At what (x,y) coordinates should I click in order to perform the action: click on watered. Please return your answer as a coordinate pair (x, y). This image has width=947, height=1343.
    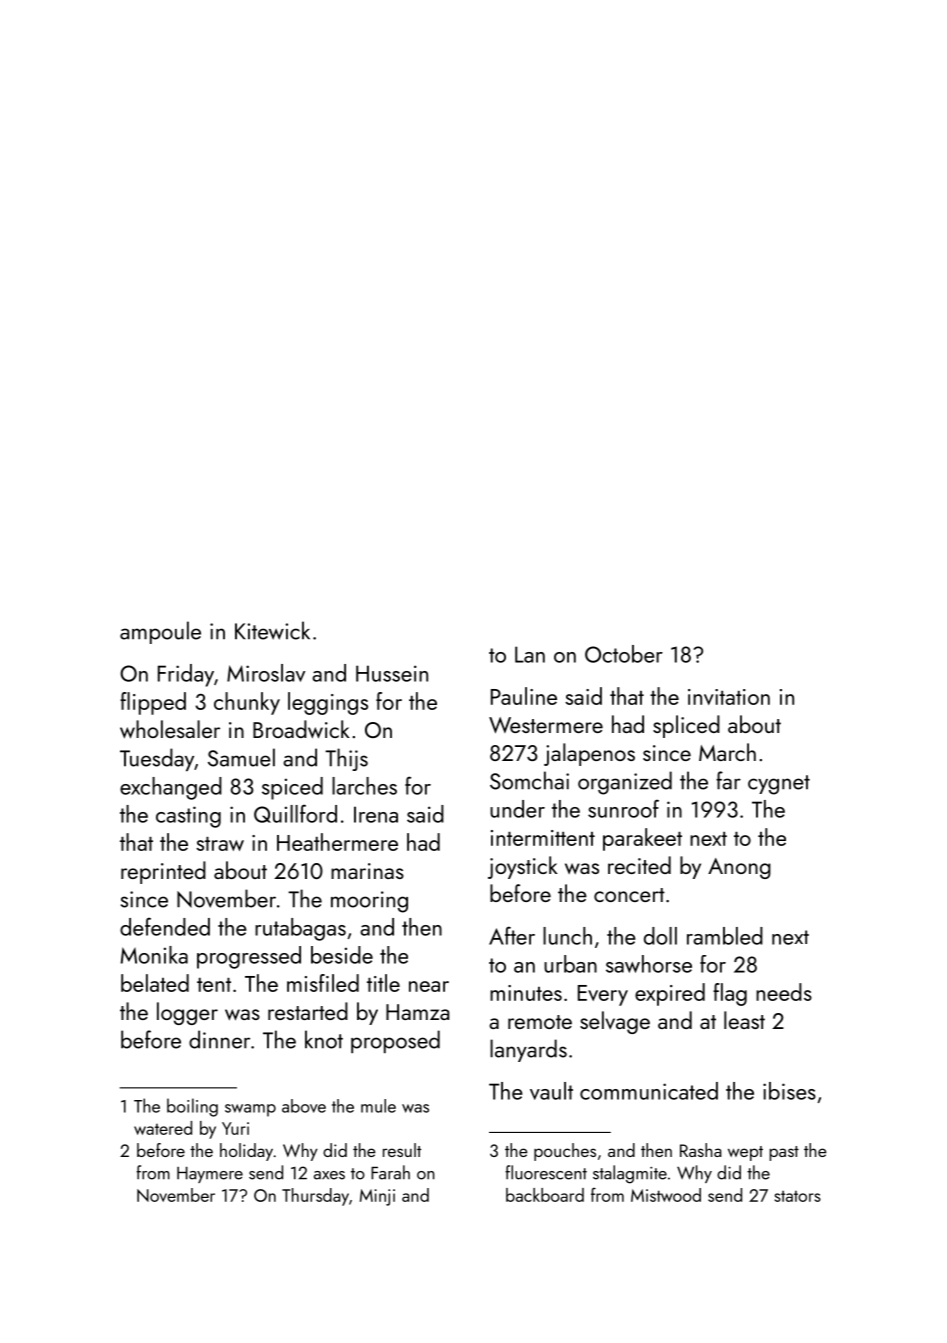
    Looking at the image, I should click on (163, 1128).
